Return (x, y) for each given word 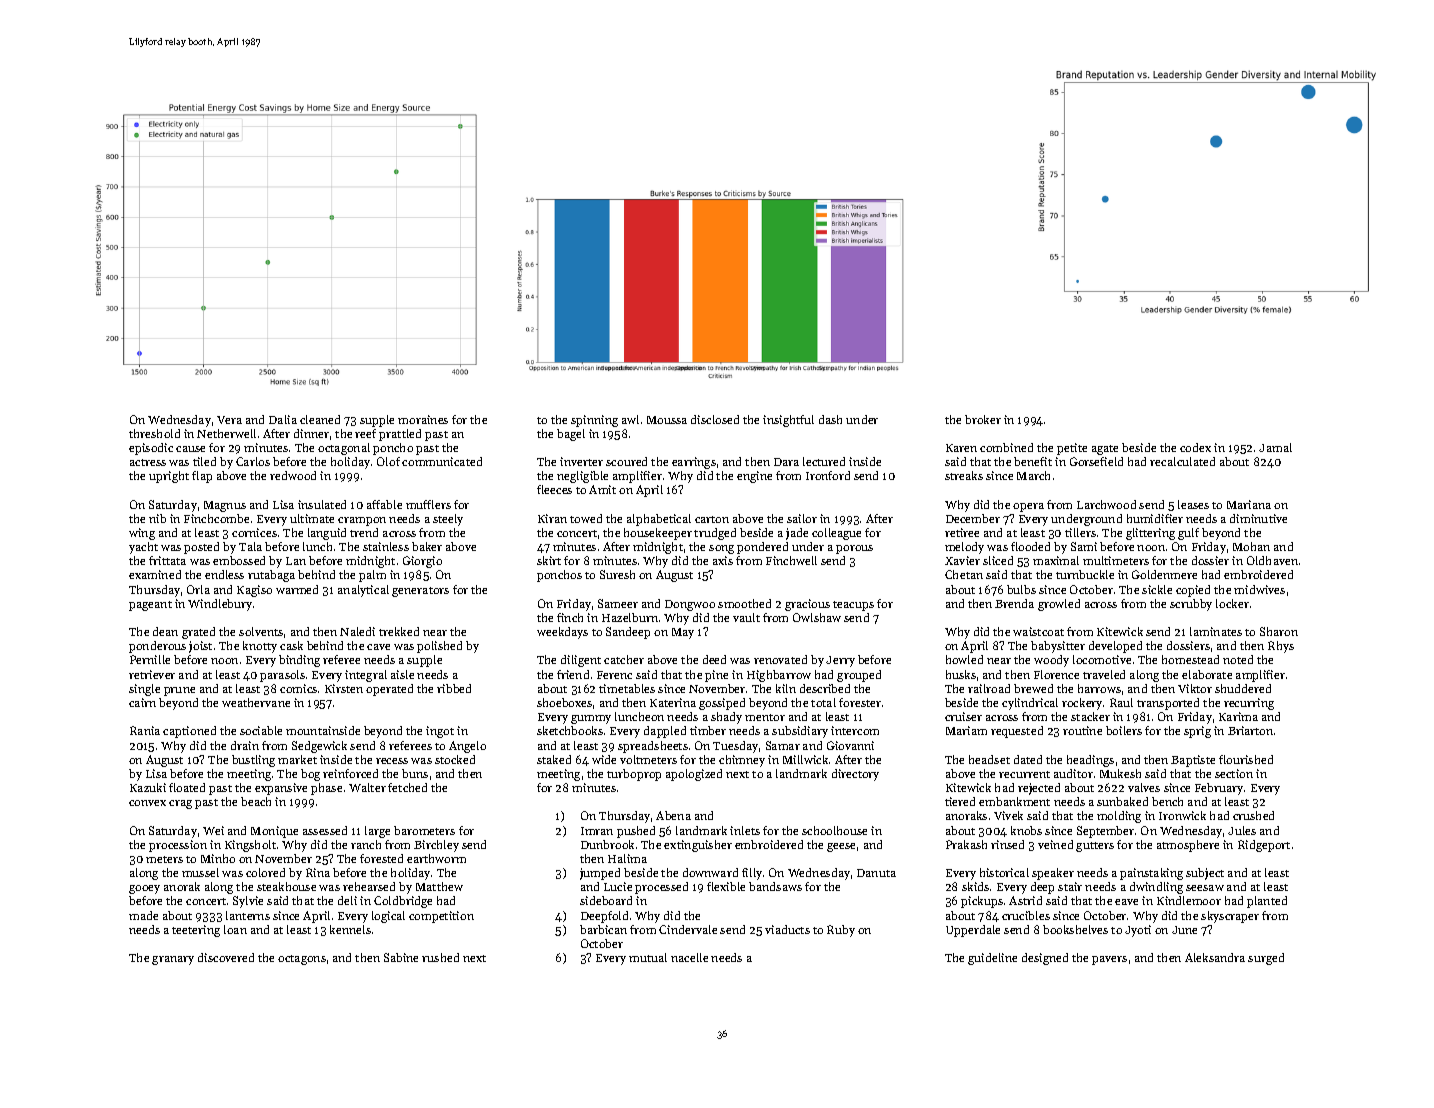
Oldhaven (1272, 560)
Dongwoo (690, 605)
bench (1167, 801)
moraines (423, 419)
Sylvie (248, 902)
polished (439, 647)
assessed (325, 830)
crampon (362, 521)
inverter (581, 461)
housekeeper (658, 534)
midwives (1259, 589)
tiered (960, 801)
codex (1195, 447)
